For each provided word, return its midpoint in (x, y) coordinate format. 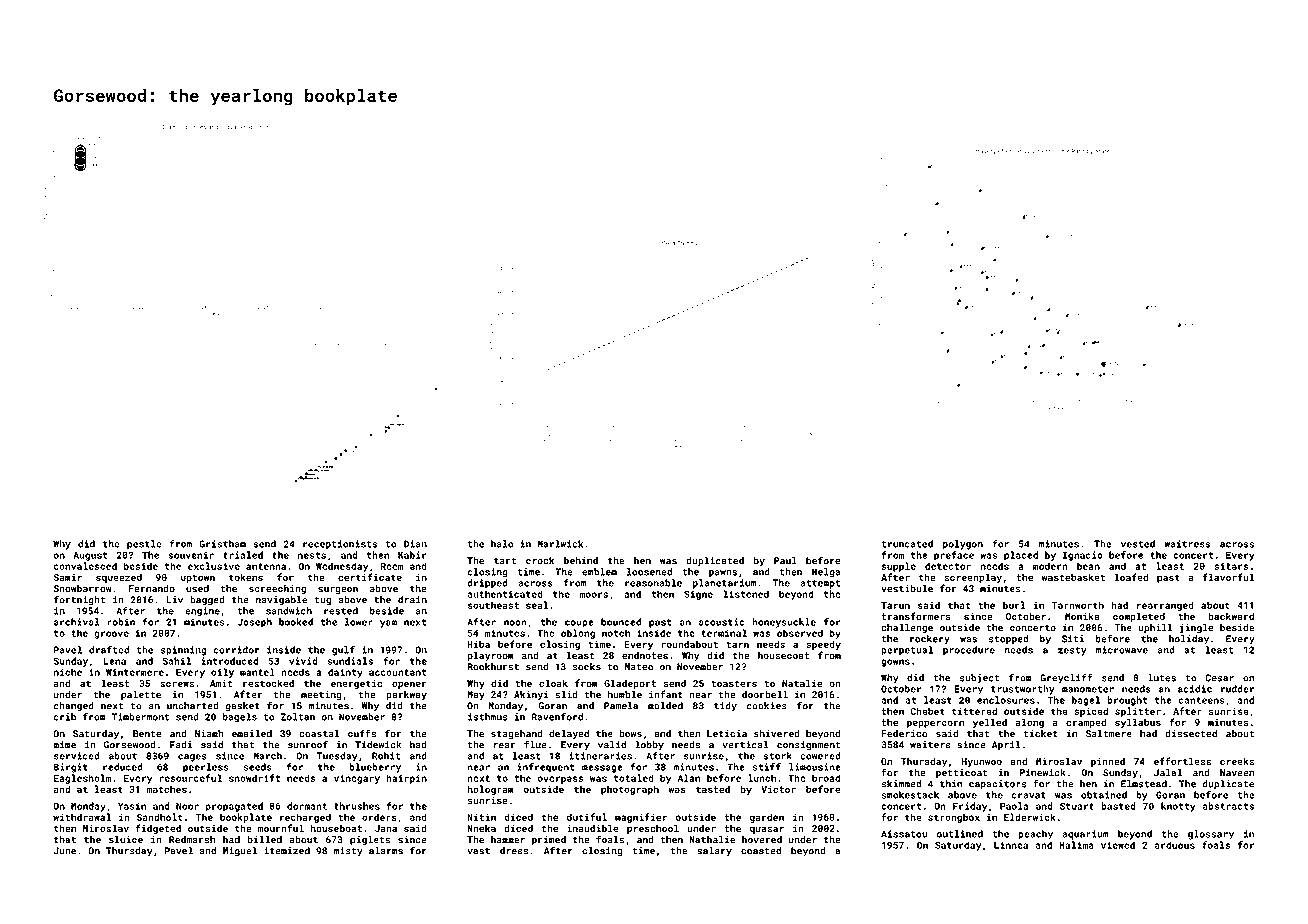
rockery (930, 640)
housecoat (783, 655)
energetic (356, 684)
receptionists (340, 545)
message (602, 769)
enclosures (1006, 700)
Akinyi (531, 695)
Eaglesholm (83, 779)
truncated (907, 544)
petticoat (962, 773)
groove (111, 635)
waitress (1187, 544)
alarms (386, 851)
